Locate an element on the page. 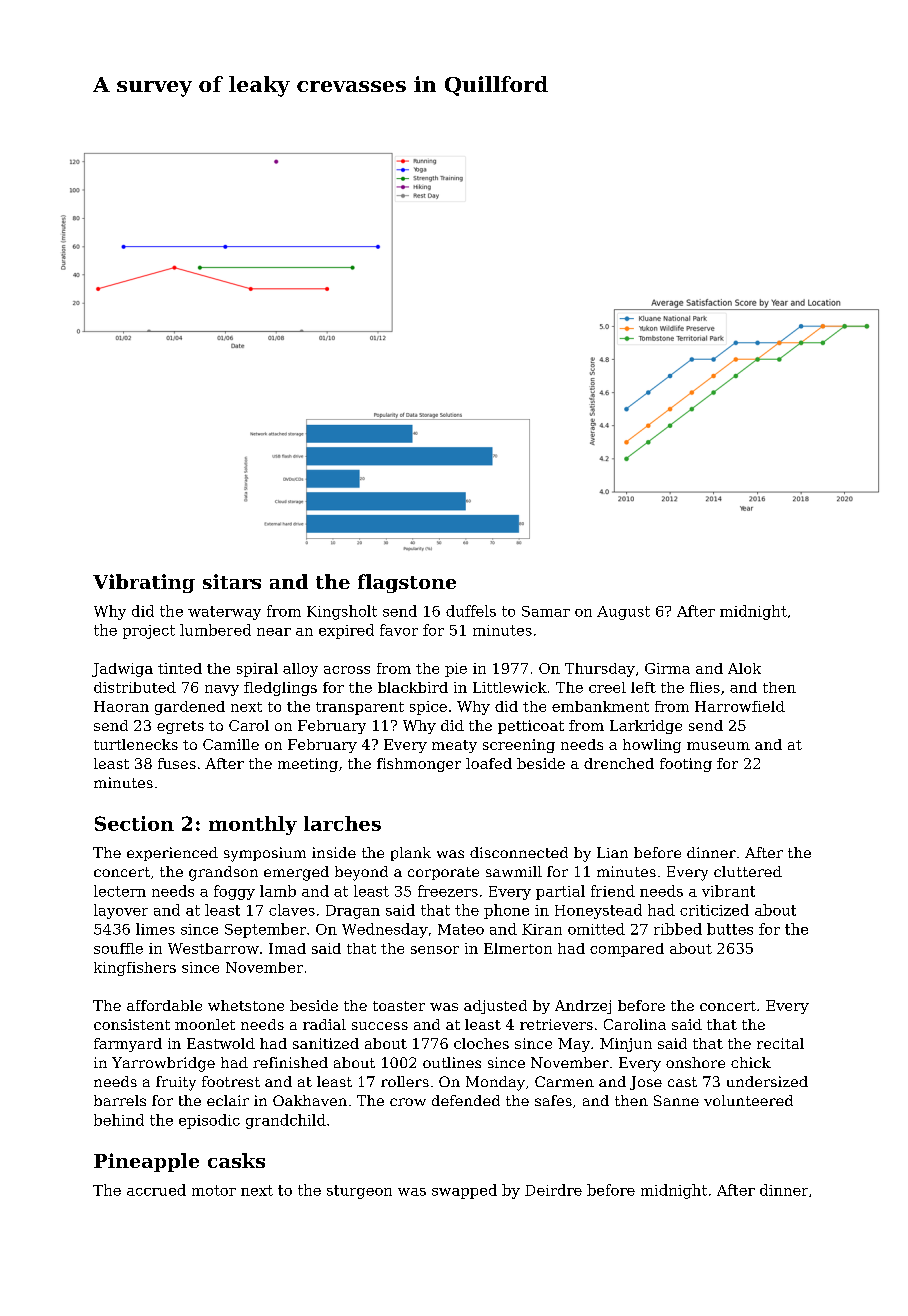 This image has height=1316, width=908. beyond is located at coordinates (361, 873).
